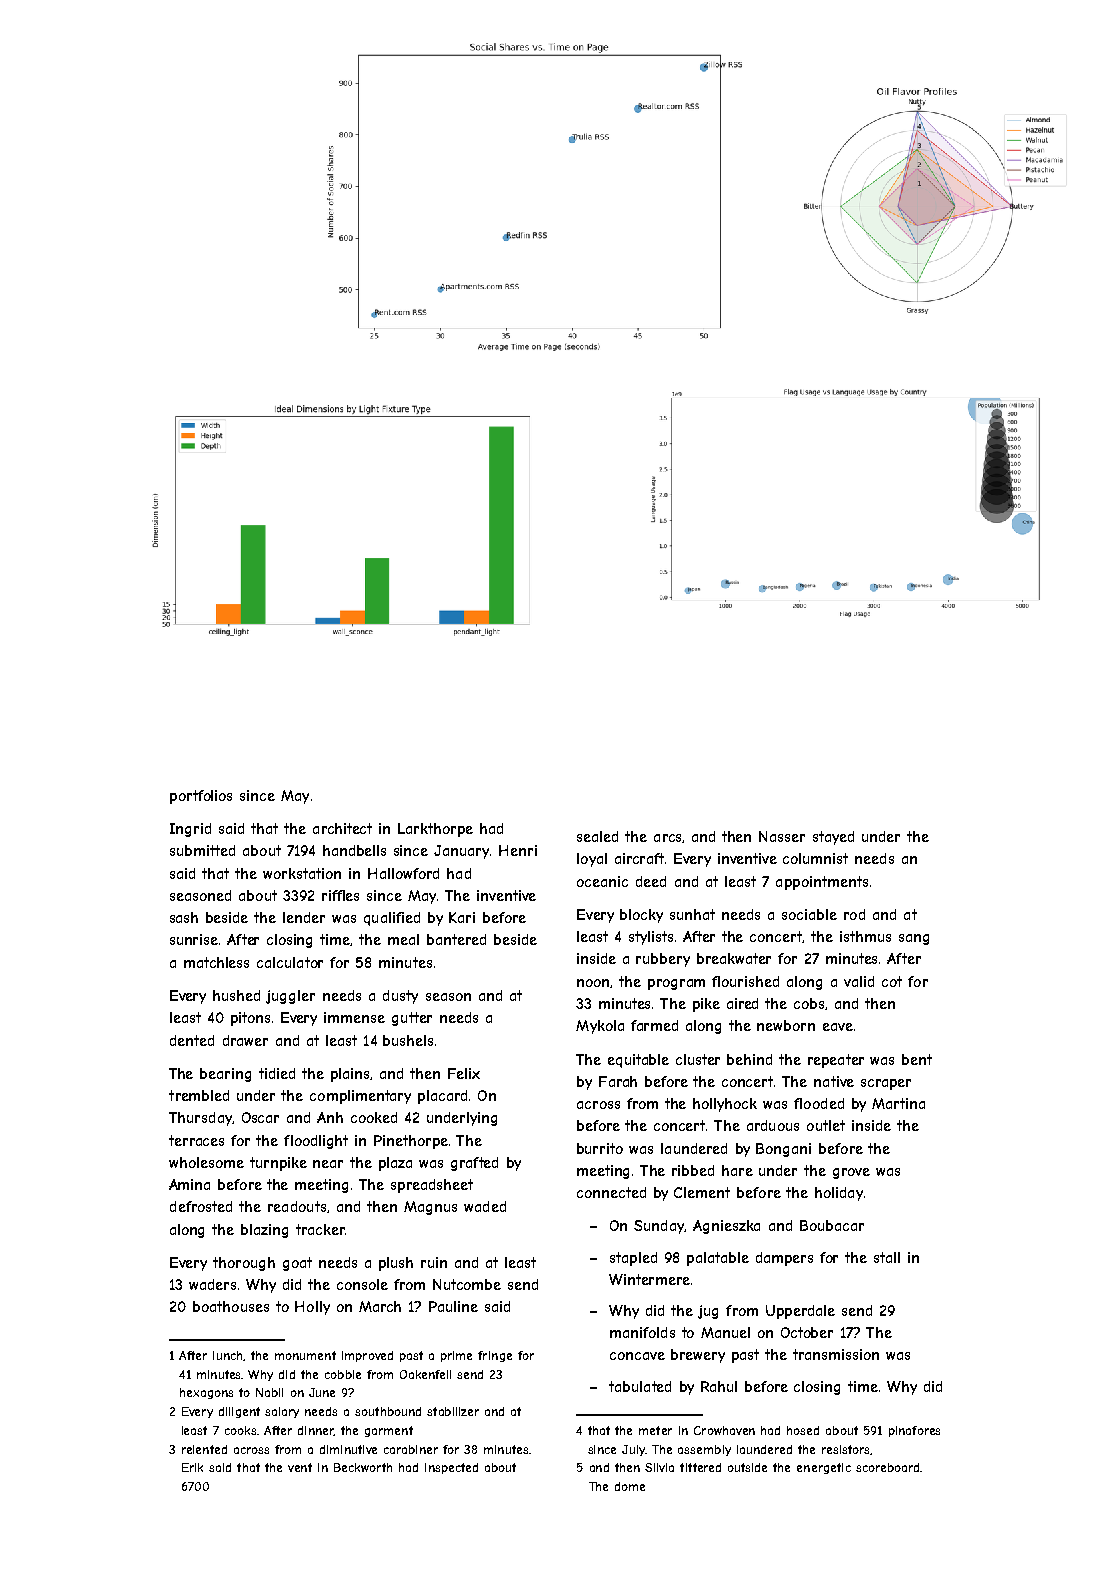 This image has width=1117, height=1587. I want to click on sang, so click(914, 939).
